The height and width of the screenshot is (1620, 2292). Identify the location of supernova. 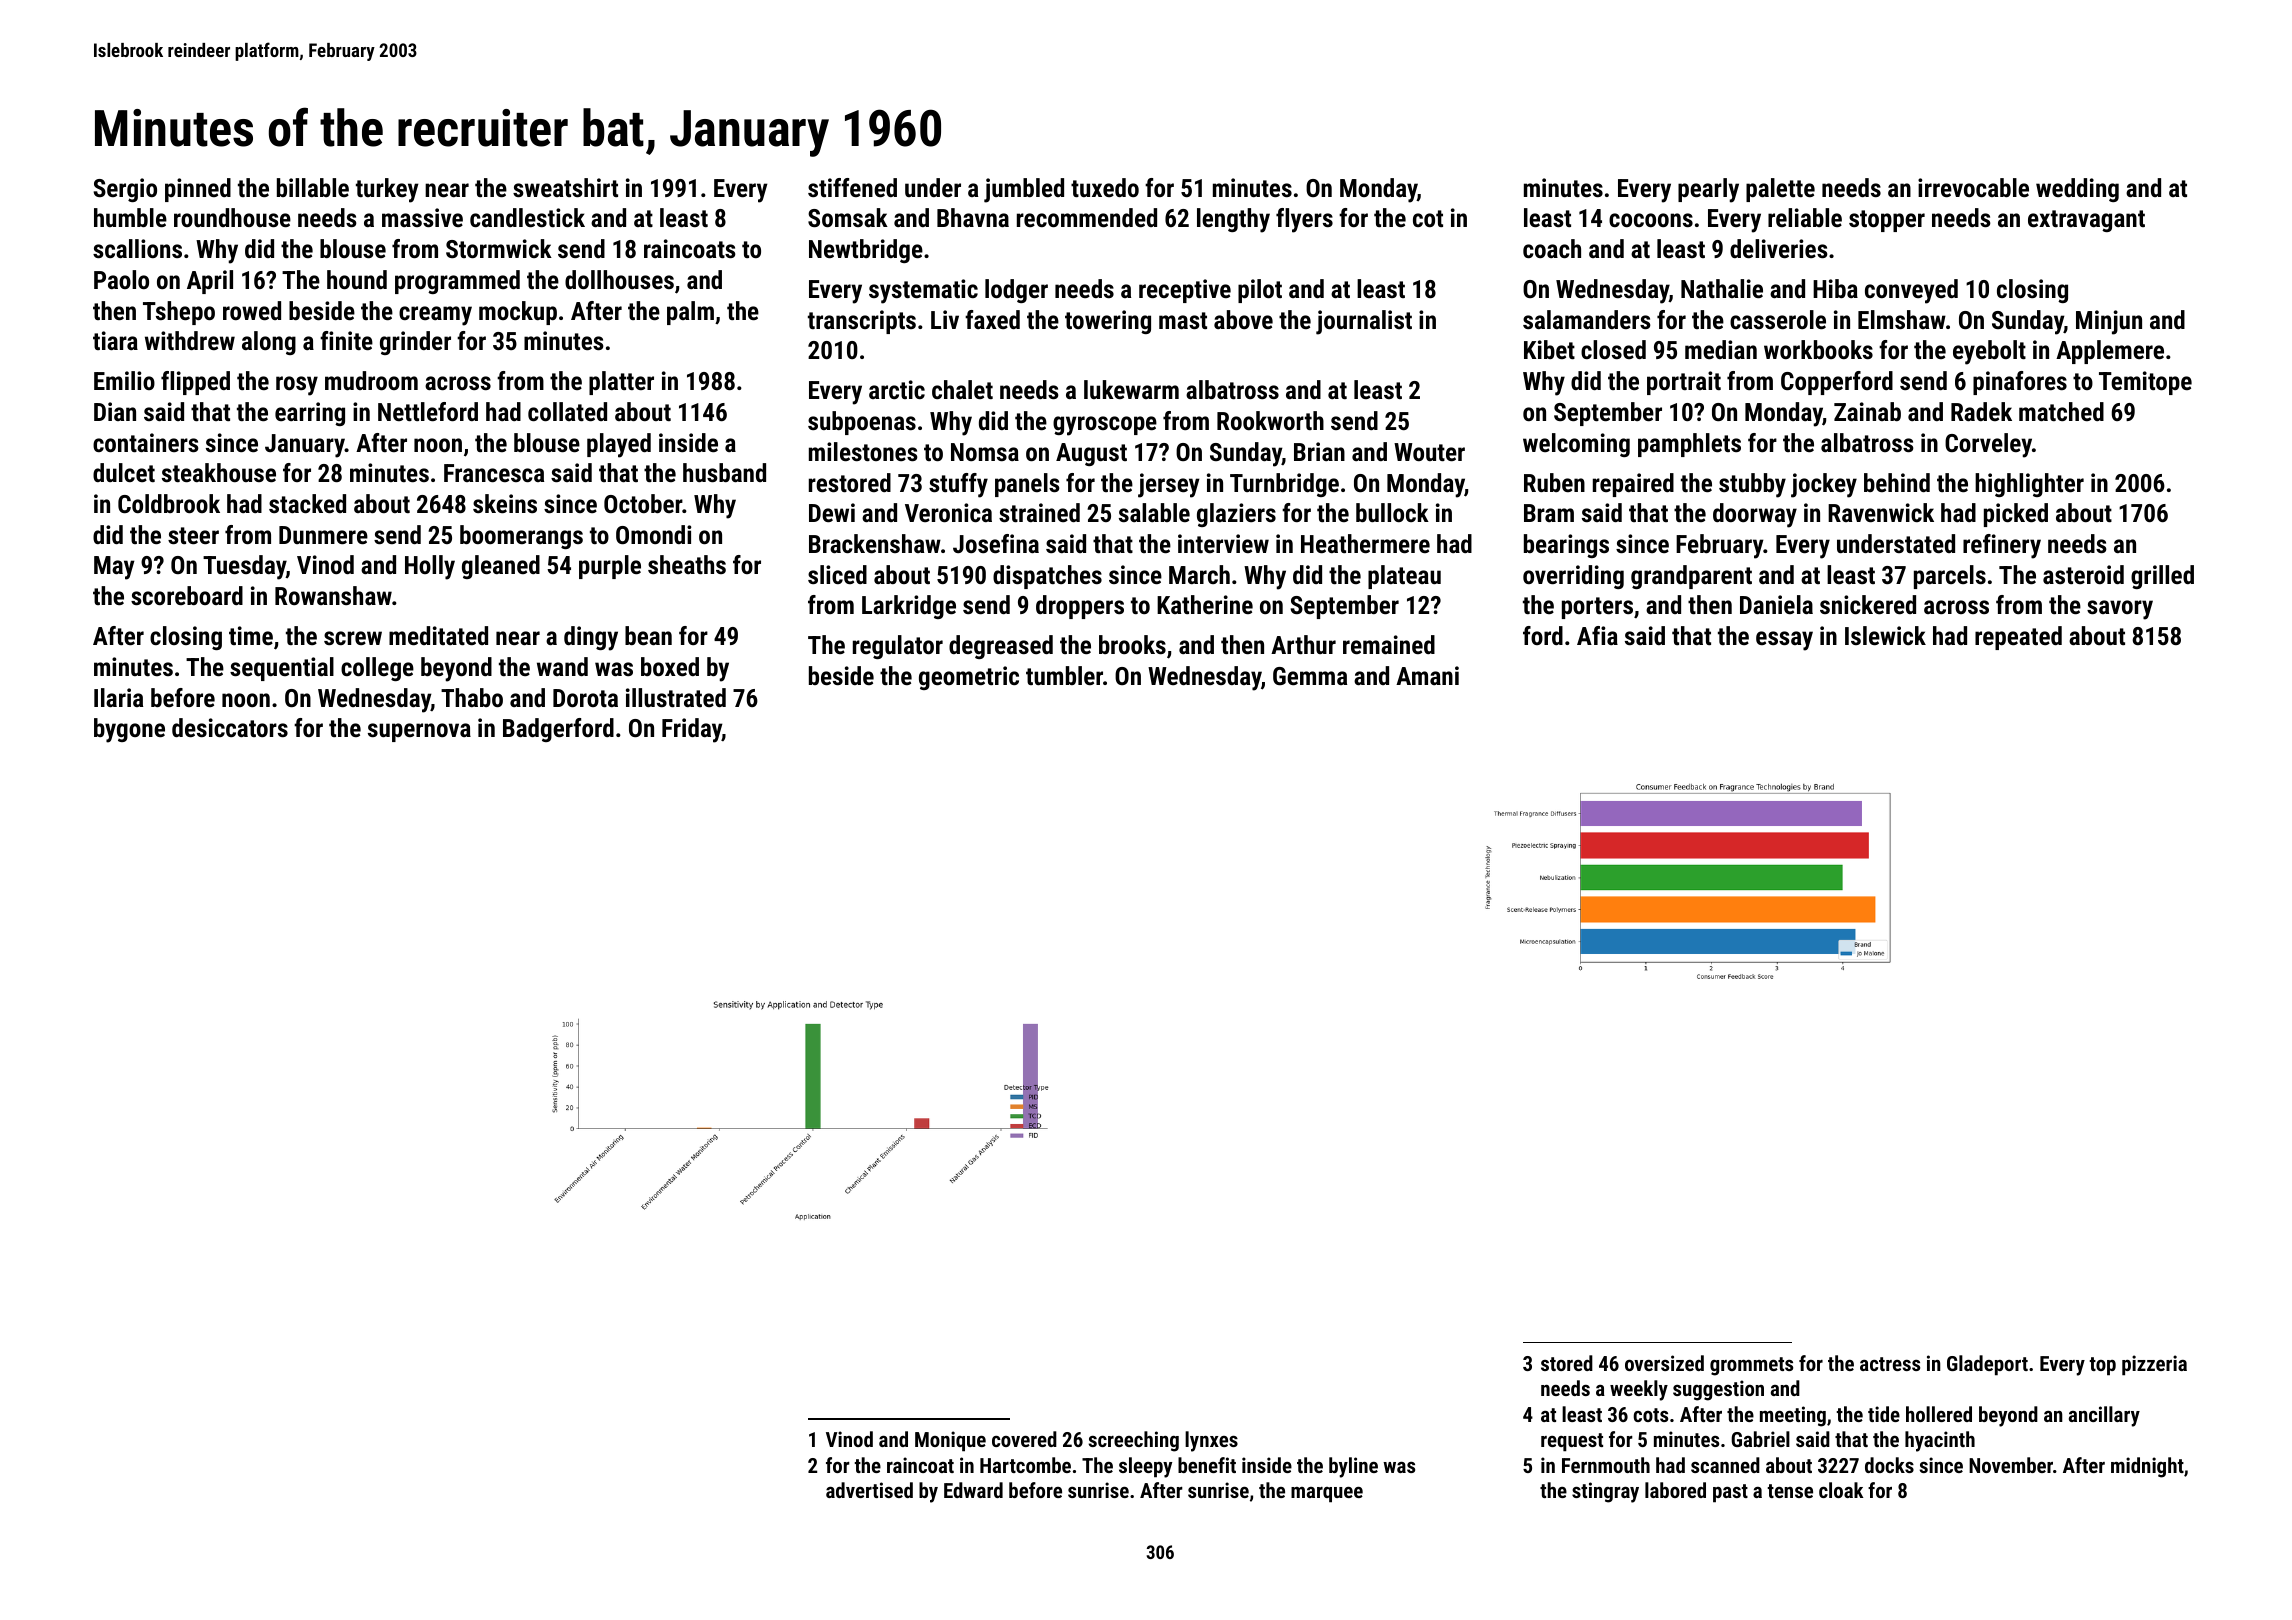
(419, 732).
